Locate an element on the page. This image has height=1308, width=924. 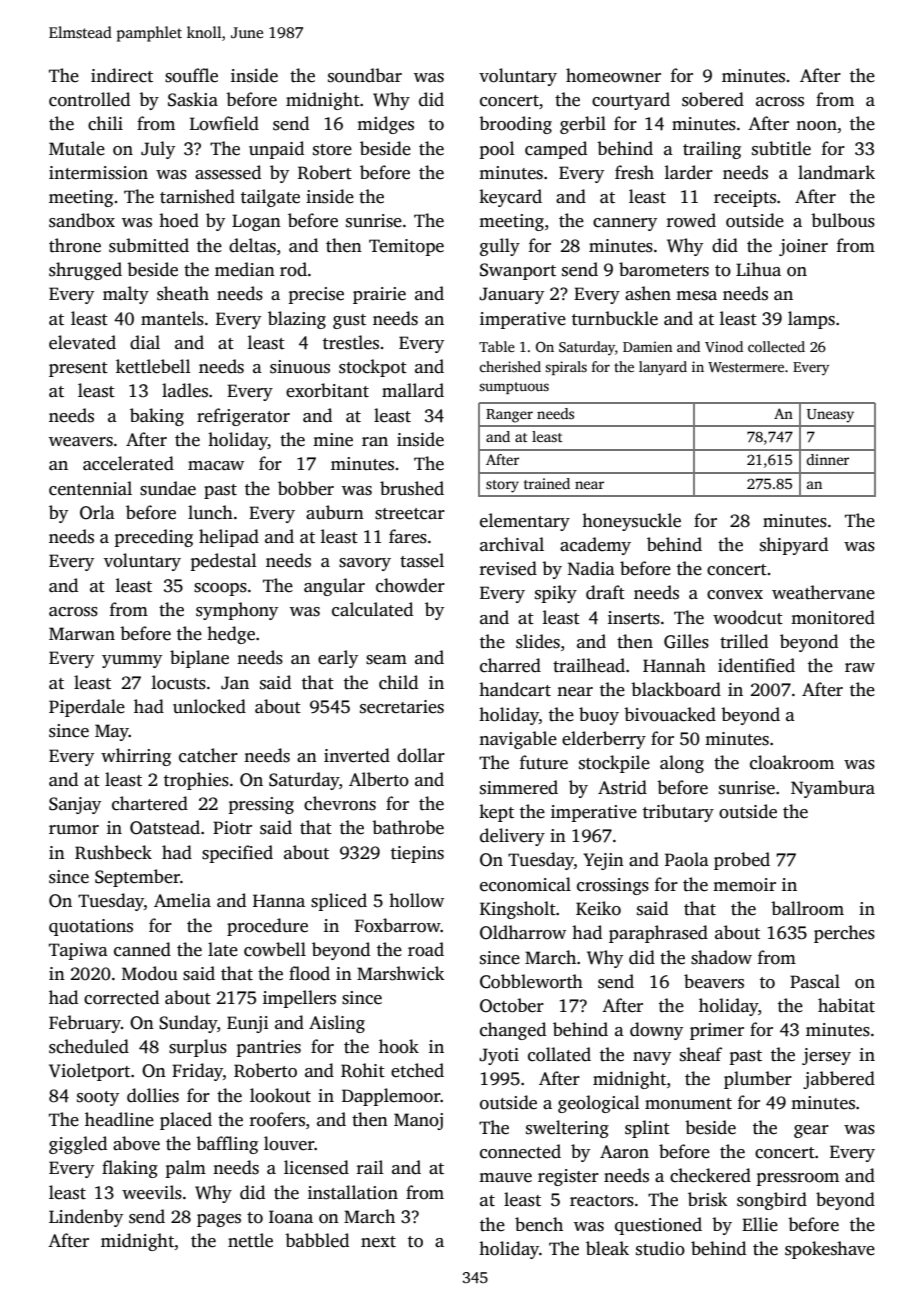
studio is located at coordinates (660, 1248).
